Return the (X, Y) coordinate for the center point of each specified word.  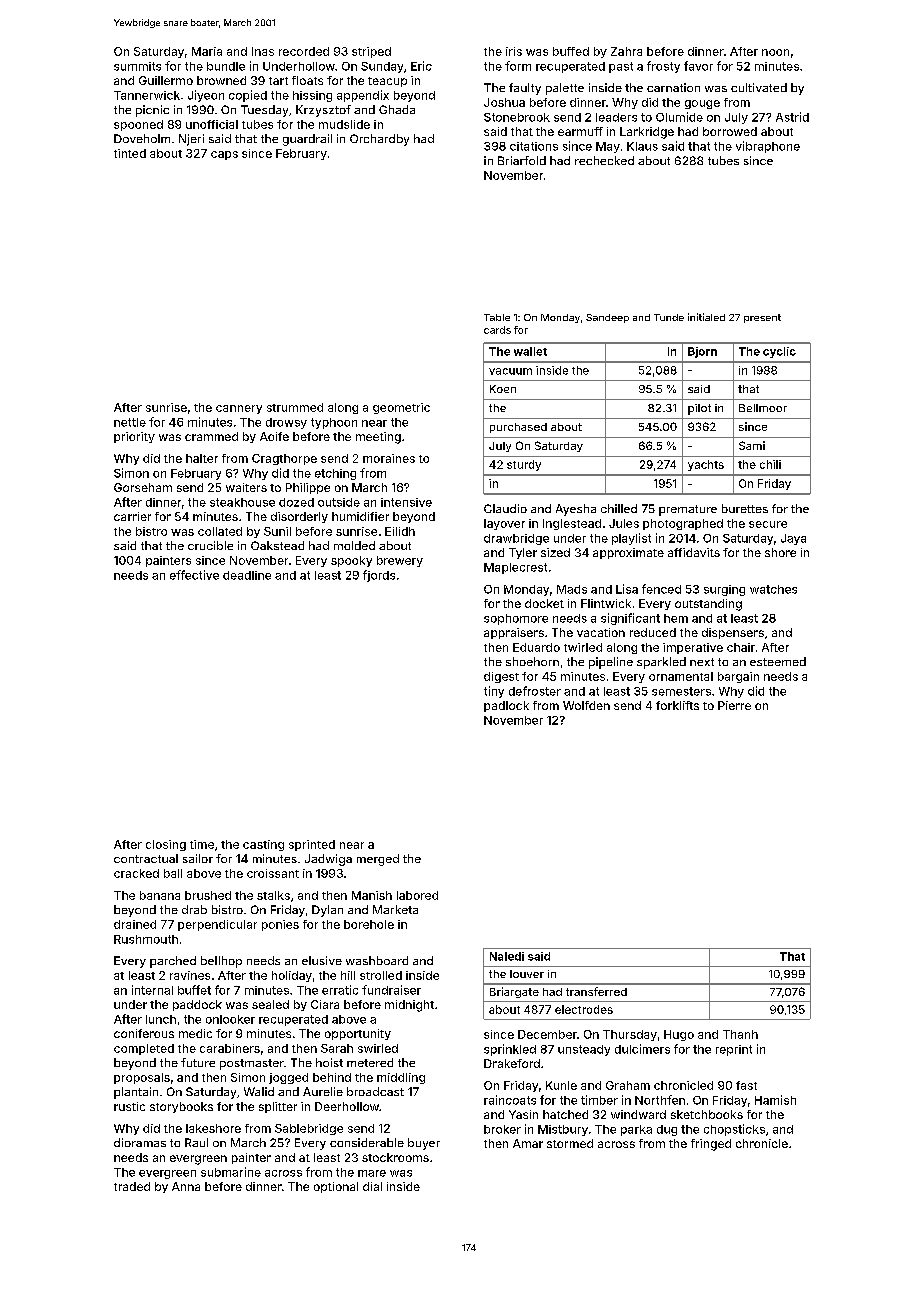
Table (497, 317)
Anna (186, 1186)
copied (248, 96)
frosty (663, 67)
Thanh (740, 1034)
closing (166, 845)
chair (741, 647)
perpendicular (217, 925)
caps (224, 155)
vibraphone (768, 147)
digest (501, 677)
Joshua (504, 102)
